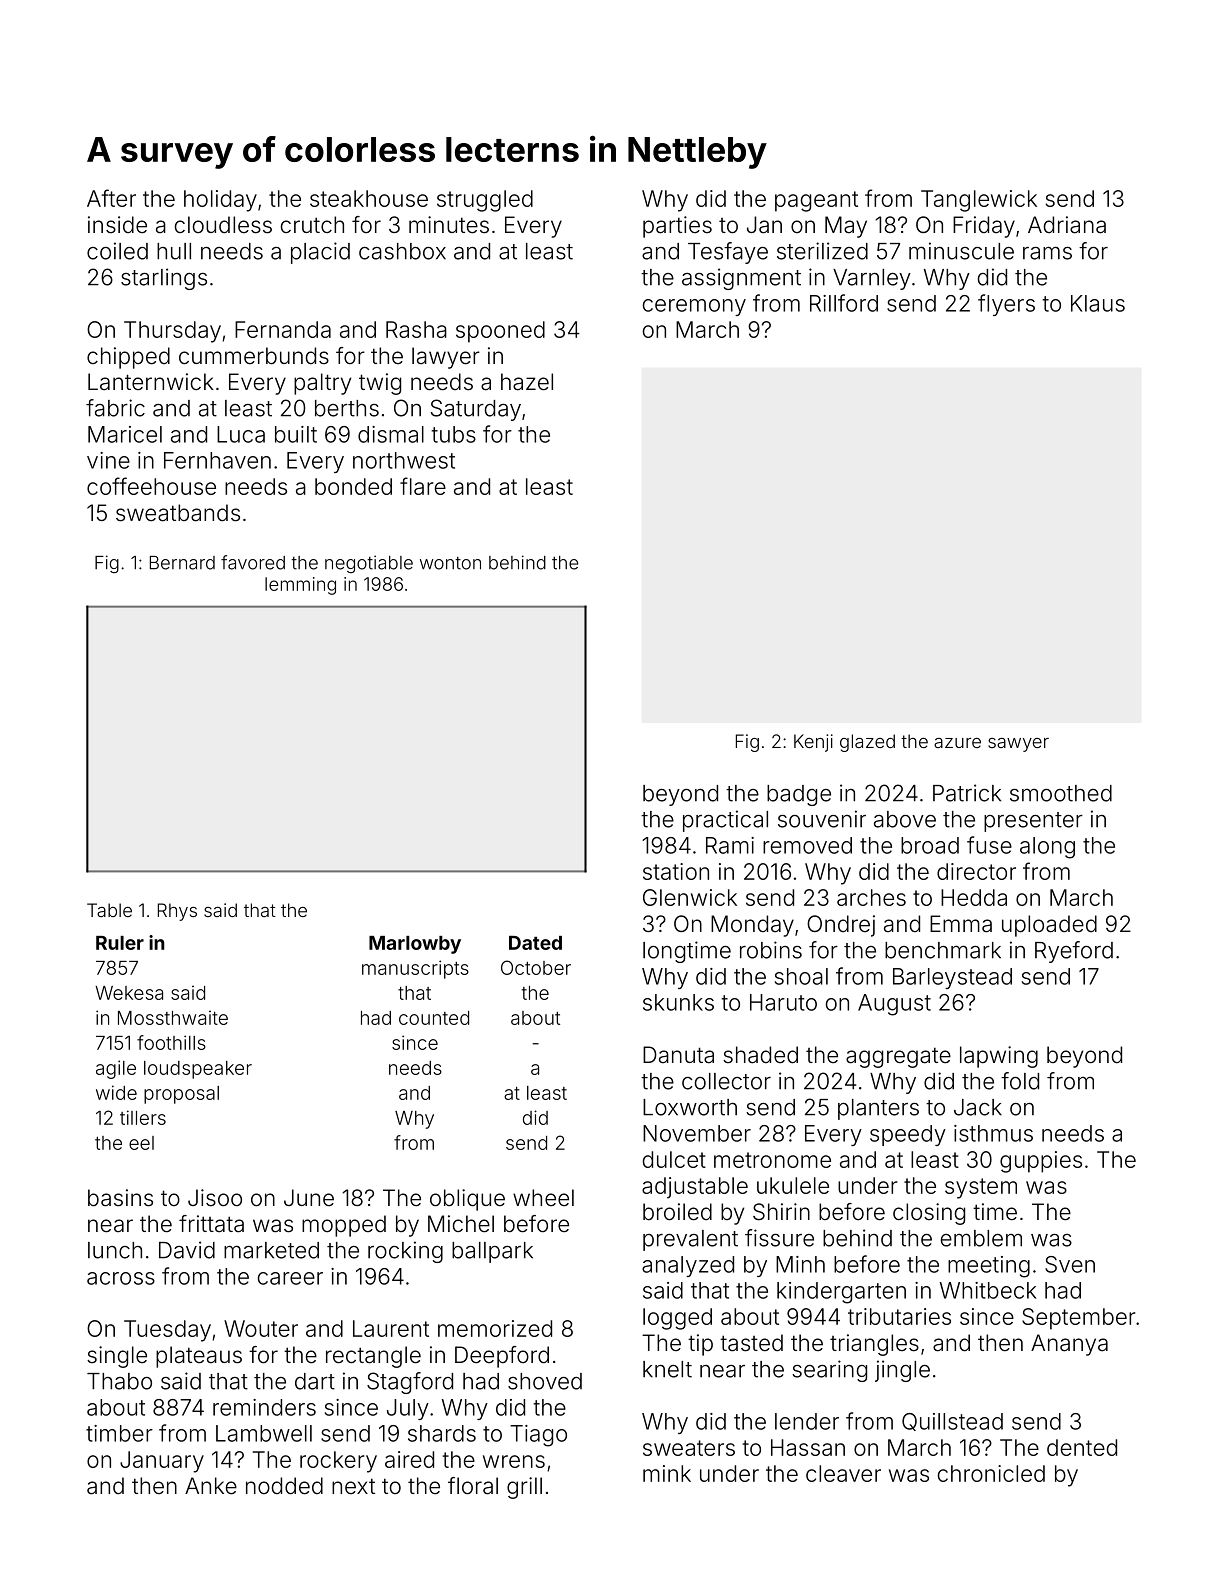 This screenshot has width=1228, height=1589. What do you see at coordinates (536, 967) in the screenshot?
I see `October` at bounding box center [536, 967].
